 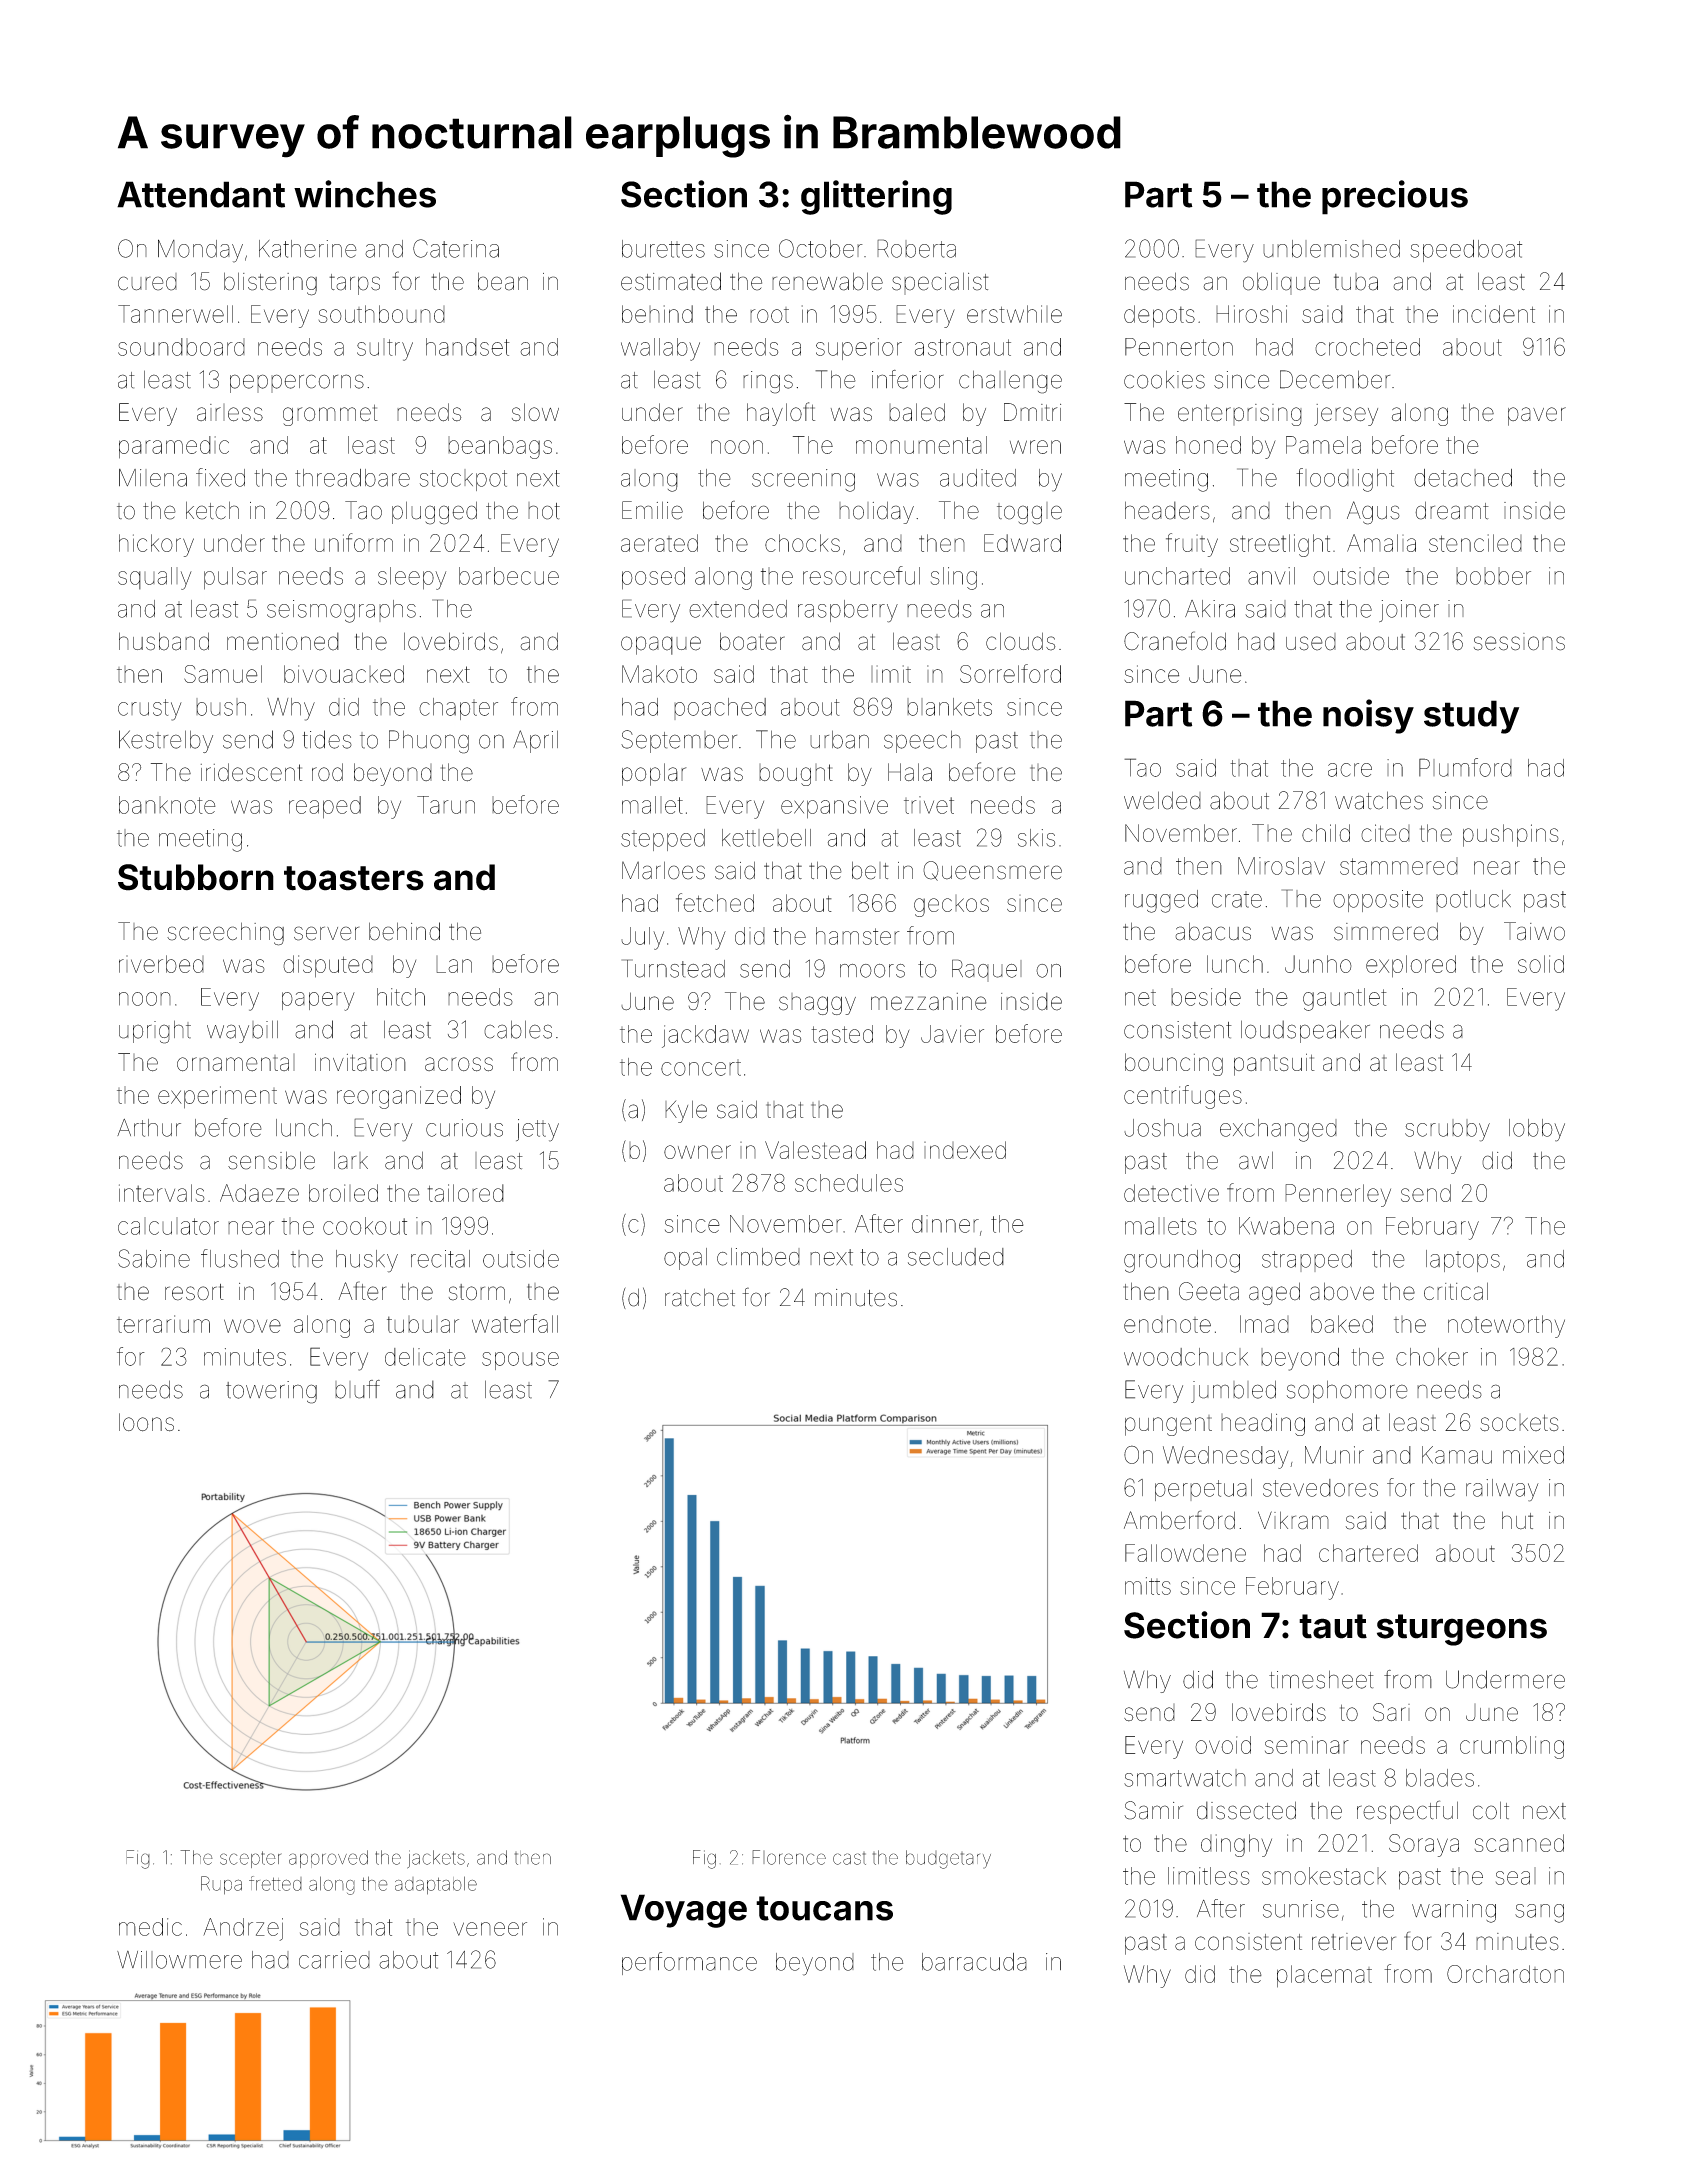 I want to click on barracuda, so click(x=974, y=1962).
